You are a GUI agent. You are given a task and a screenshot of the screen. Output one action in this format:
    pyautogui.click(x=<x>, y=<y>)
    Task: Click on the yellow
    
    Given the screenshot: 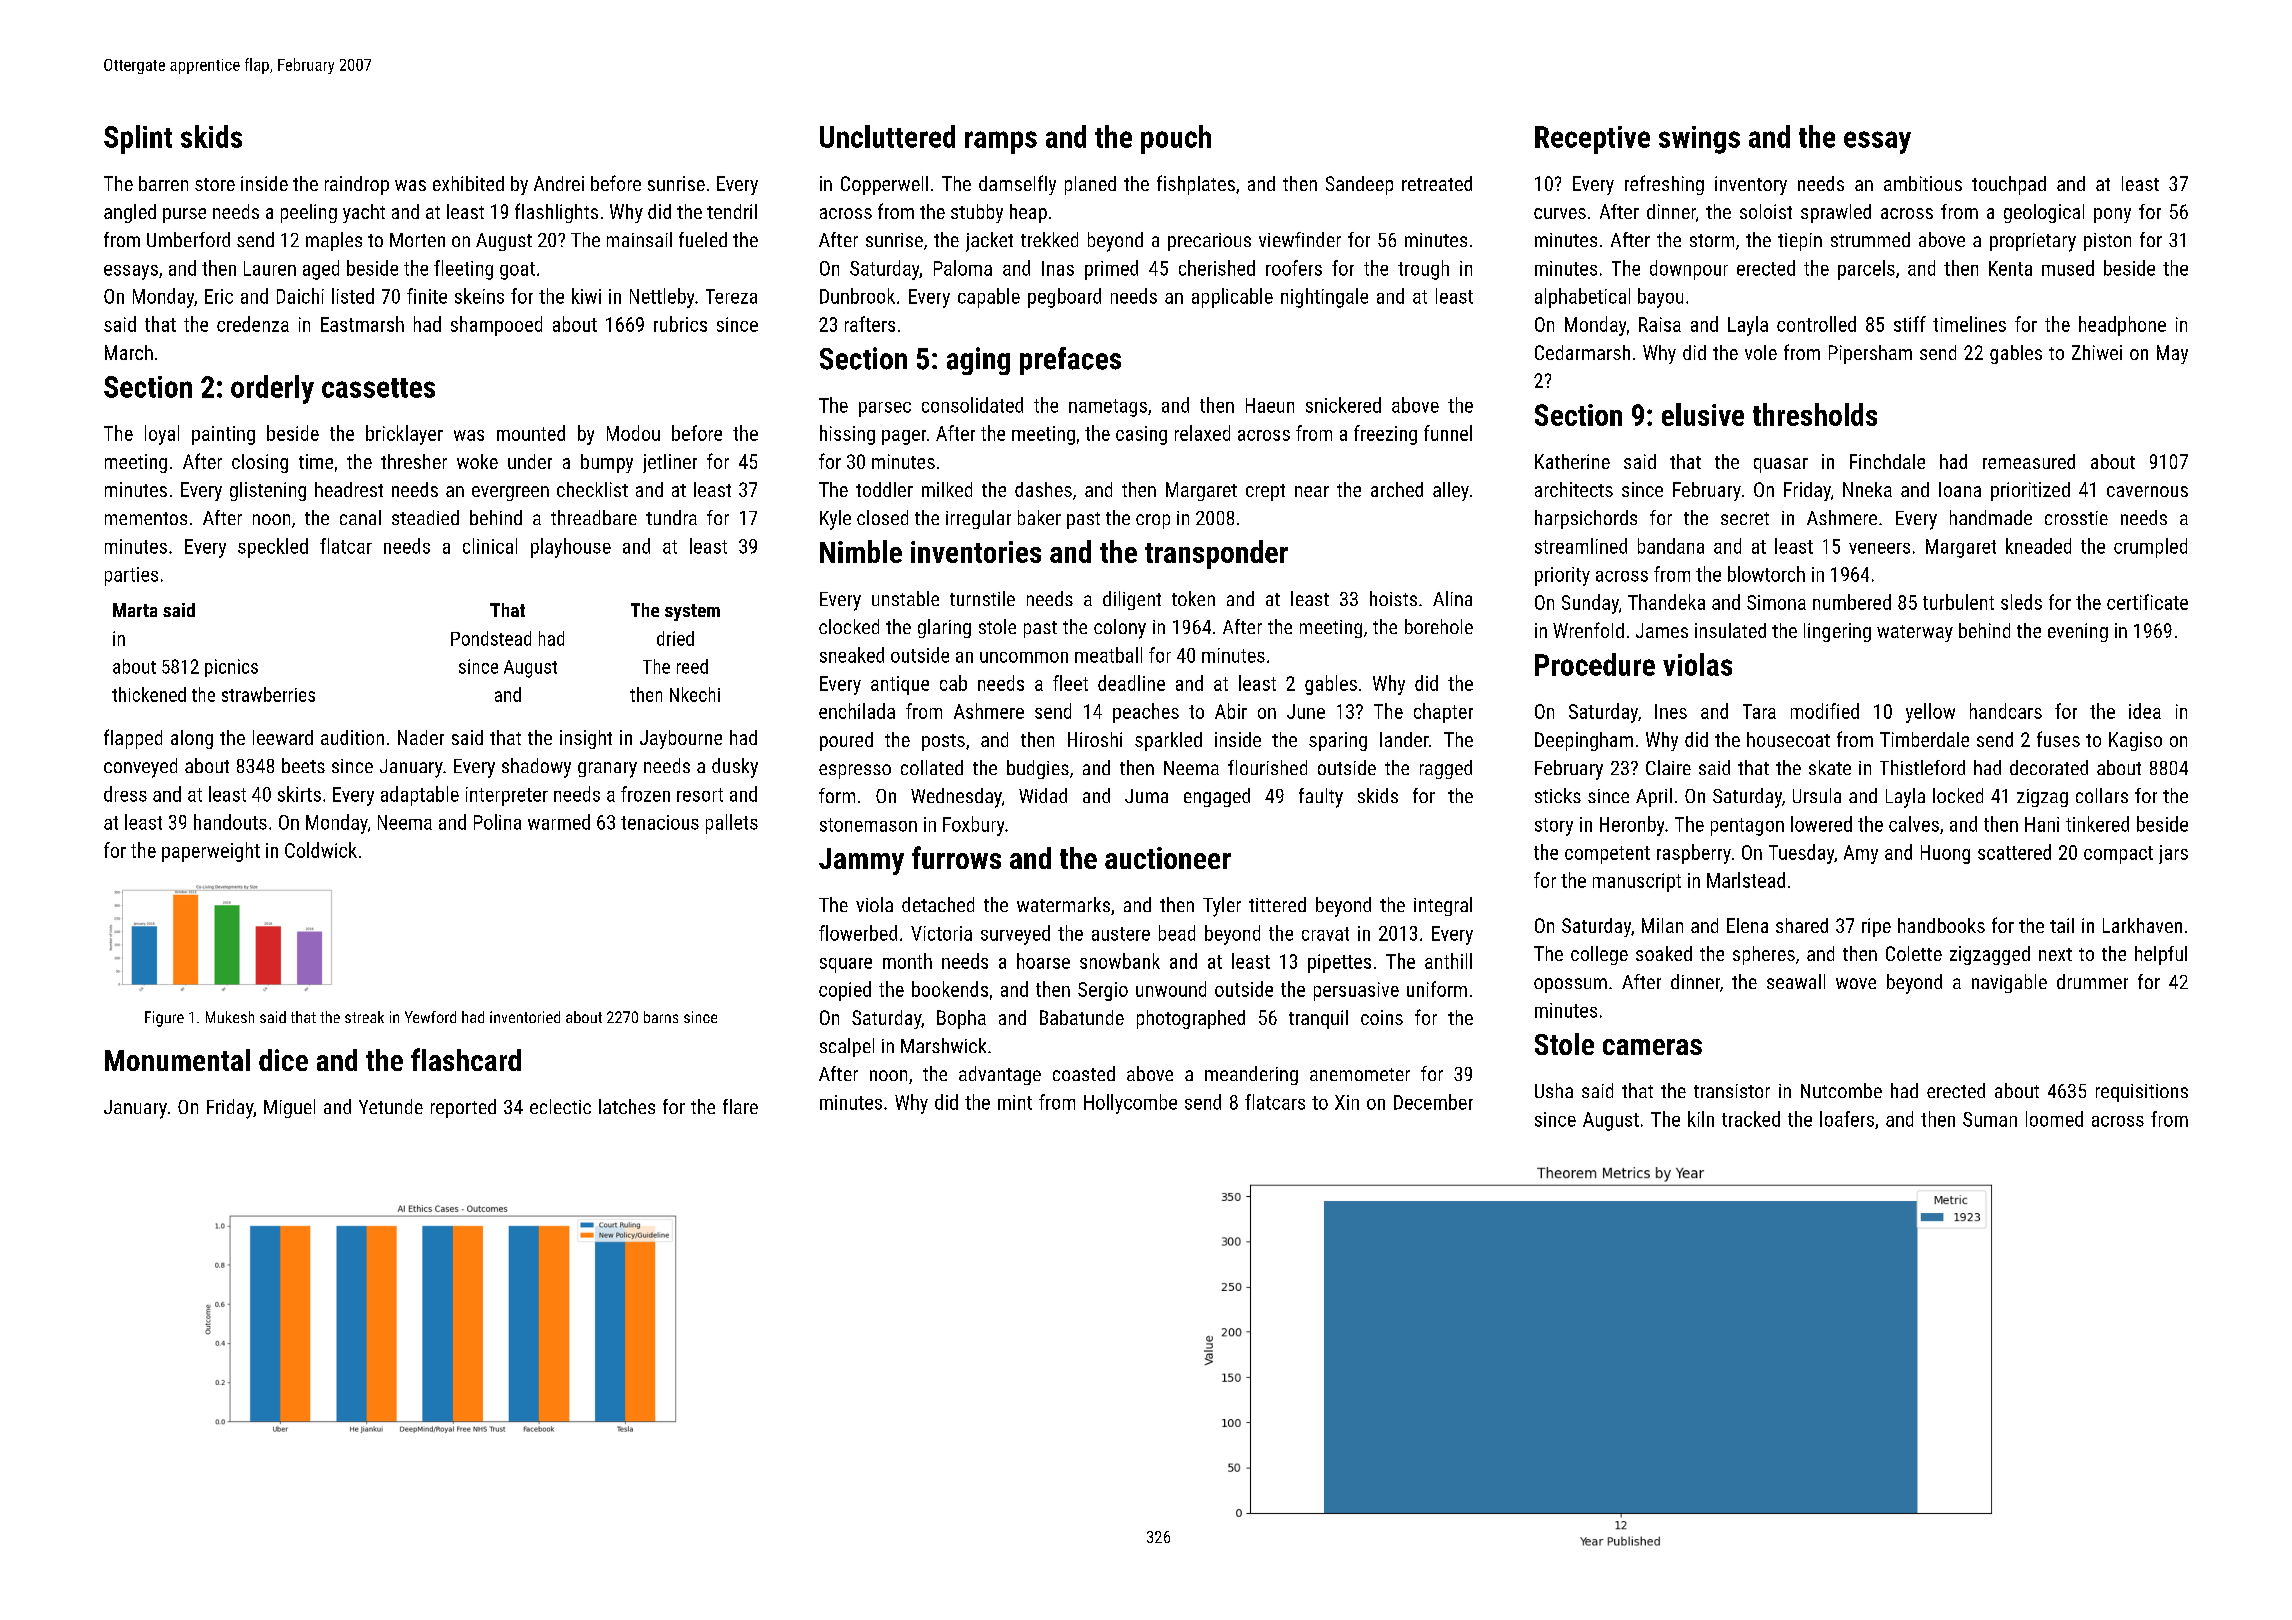 What is the action you would take?
    pyautogui.click(x=1930, y=713)
